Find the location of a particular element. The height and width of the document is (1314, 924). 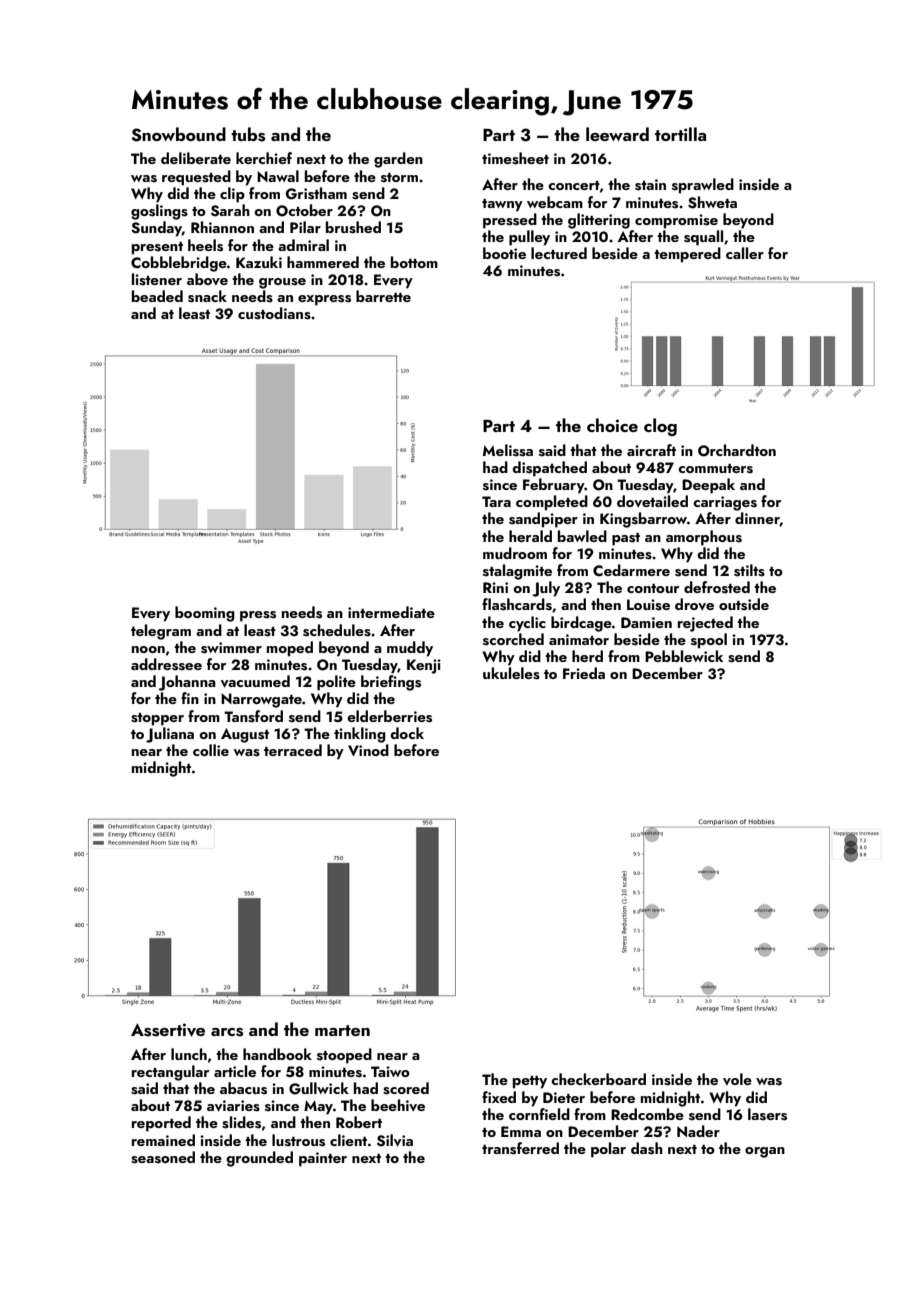

snack is located at coordinates (207, 296).
